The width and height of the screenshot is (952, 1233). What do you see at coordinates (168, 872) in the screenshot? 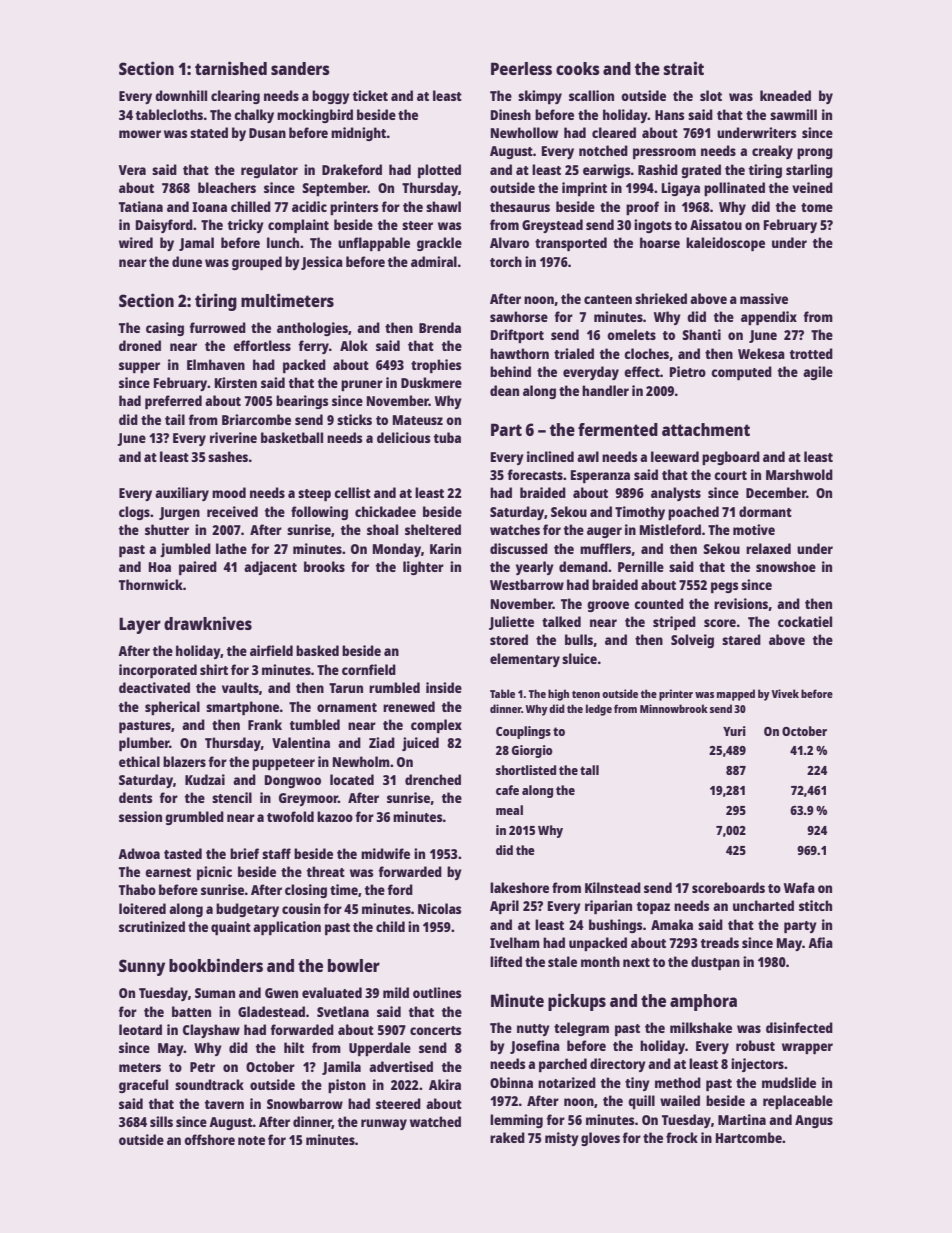
I see `earnest` at bounding box center [168, 872].
